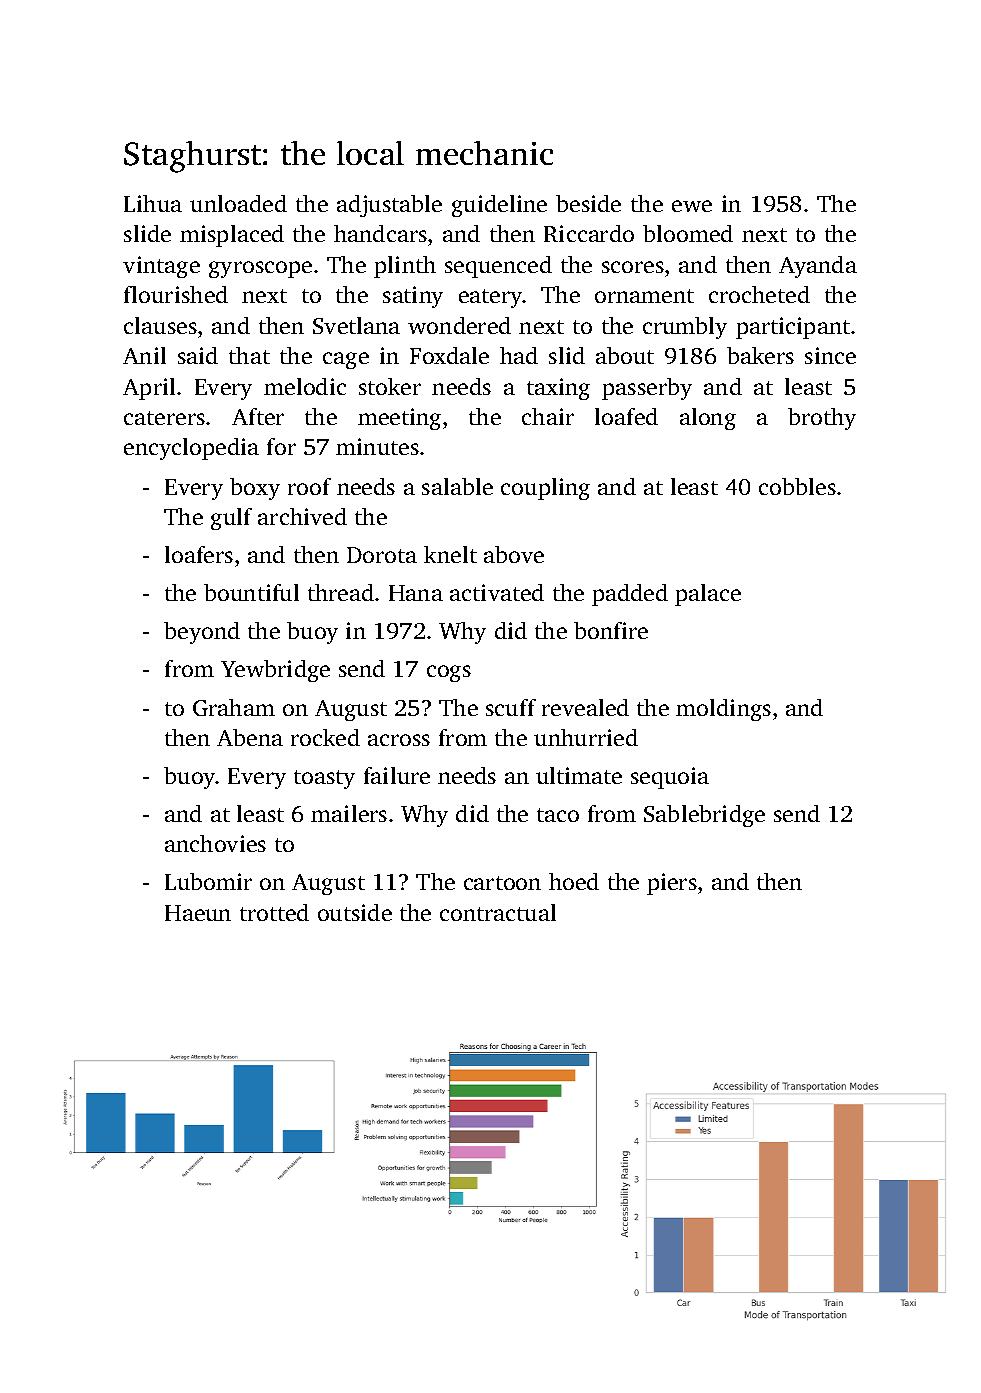 This document has height=1393, width=981. What do you see at coordinates (797, 486) in the document?
I see `cobbles` at bounding box center [797, 486].
